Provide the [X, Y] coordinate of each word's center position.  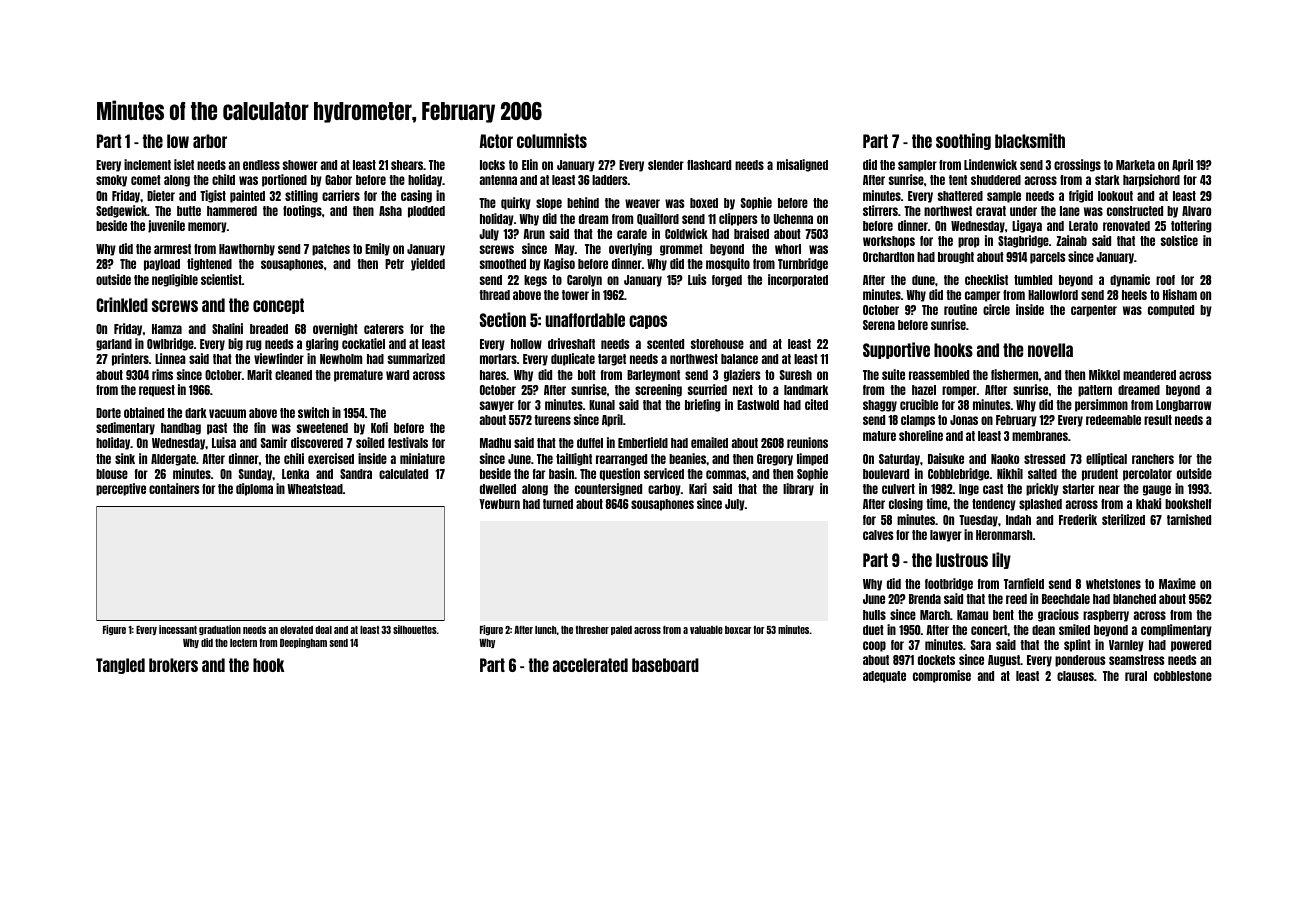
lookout [1115, 196]
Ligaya [1027, 226]
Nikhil [1010, 473]
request [157, 391]
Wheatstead [315, 489]
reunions [807, 442]
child [223, 179]
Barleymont [653, 376]
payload [162, 265]
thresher [592, 630]
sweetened [322, 428]
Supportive [896, 350]
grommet [681, 250]
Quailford [658, 219]
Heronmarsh [1004, 535]
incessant [178, 629]
